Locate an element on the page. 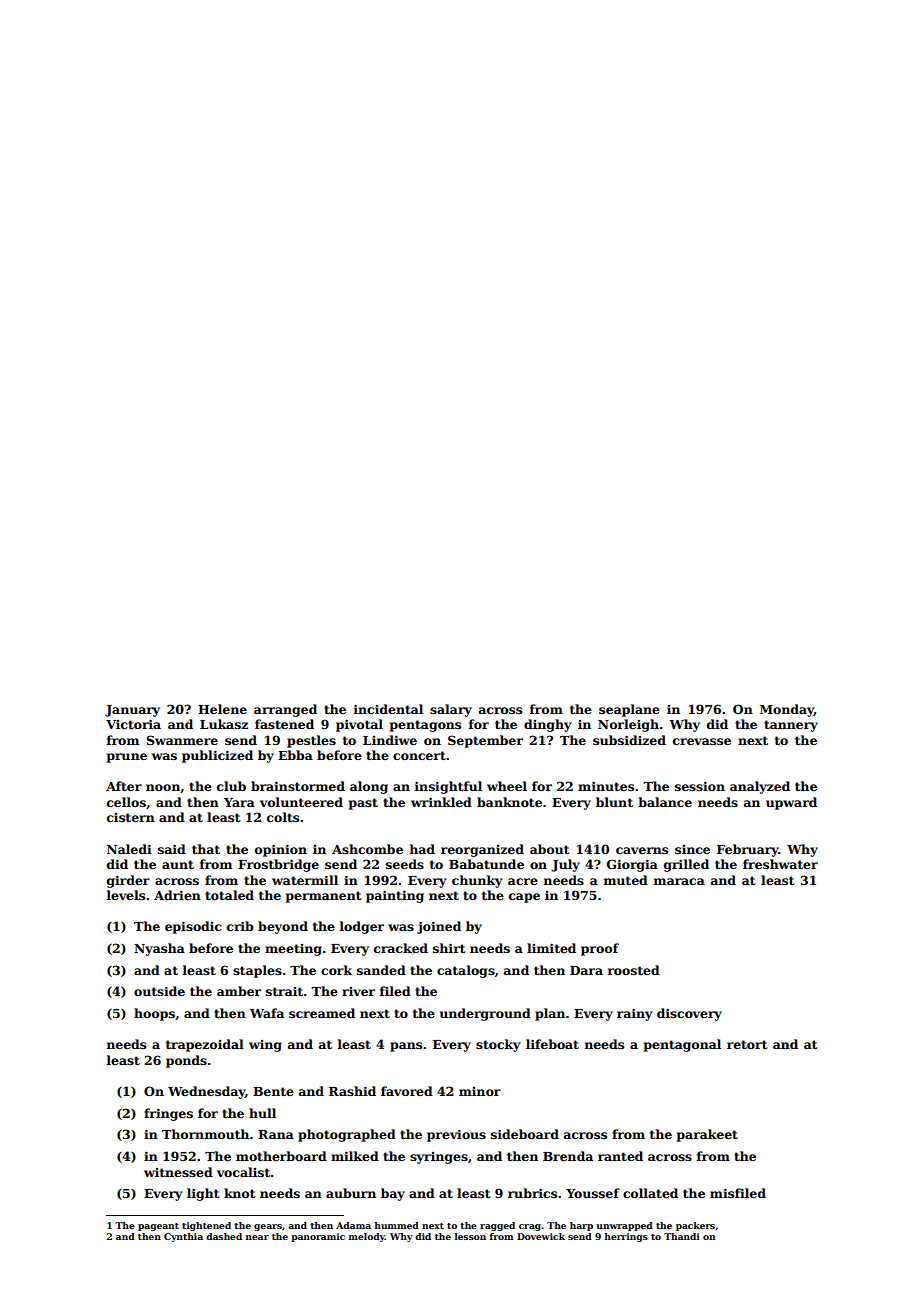  Helene is located at coordinates (222, 709).
